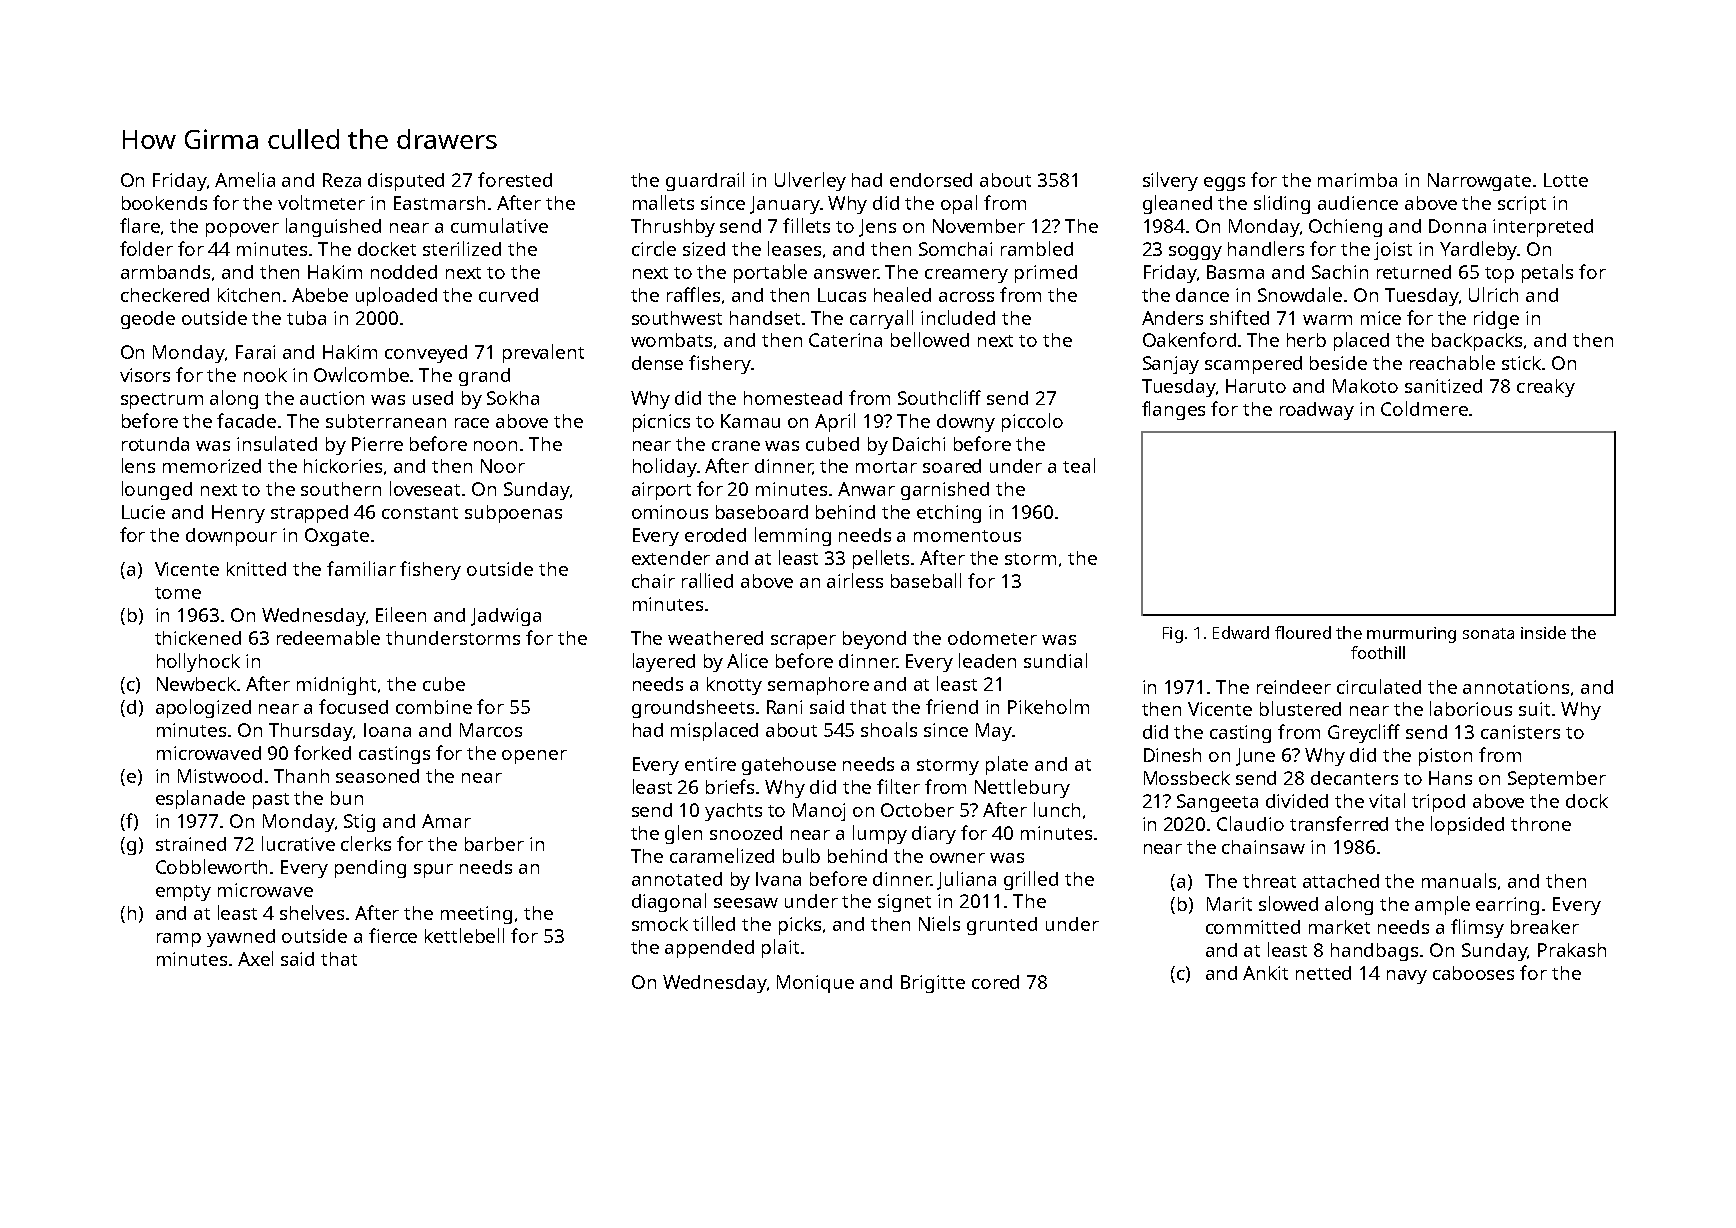 This document has height=1228, width=1736. I want to click on Amelia, so click(245, 179).
